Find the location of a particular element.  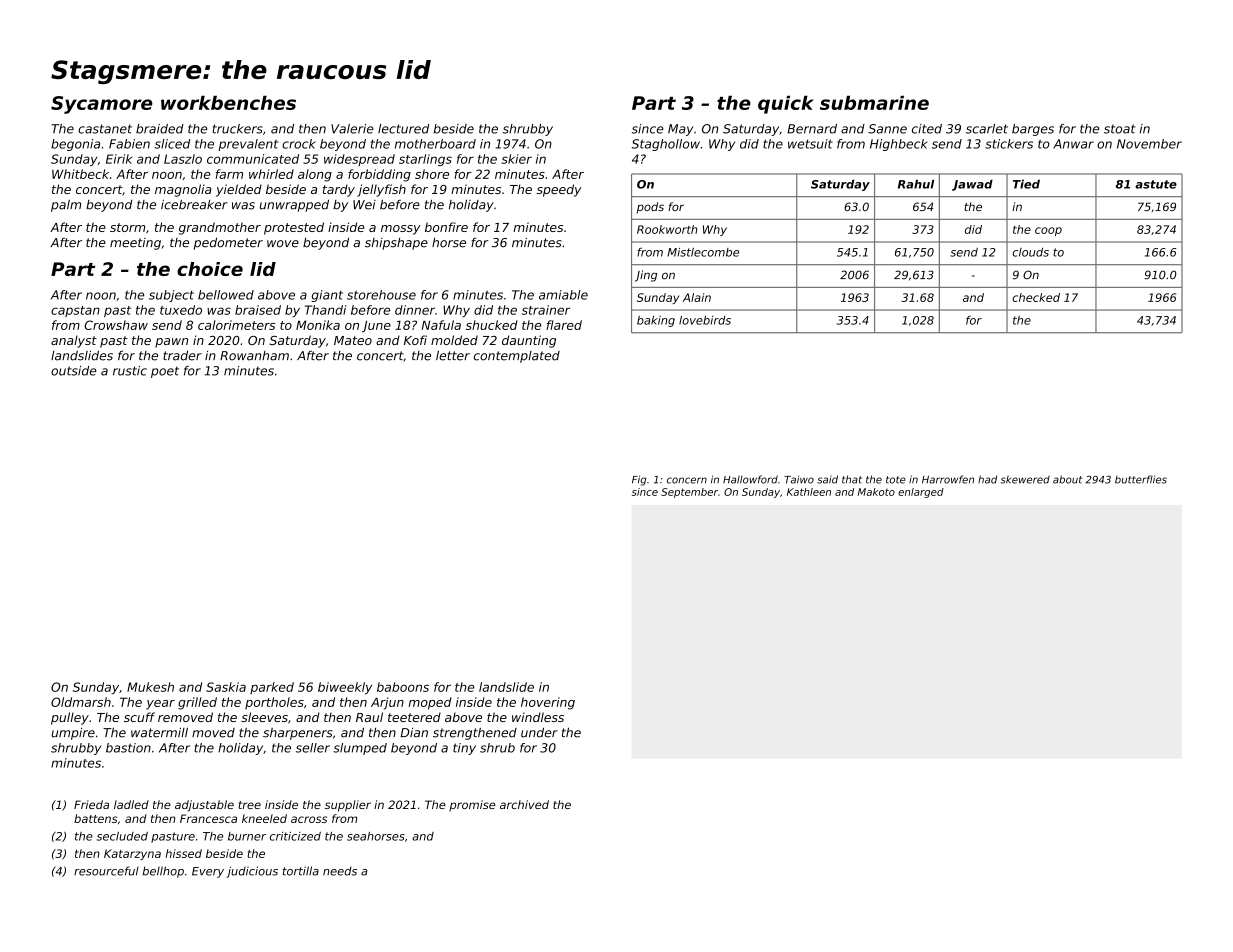

hovering is located at coordinates (548, 703).
